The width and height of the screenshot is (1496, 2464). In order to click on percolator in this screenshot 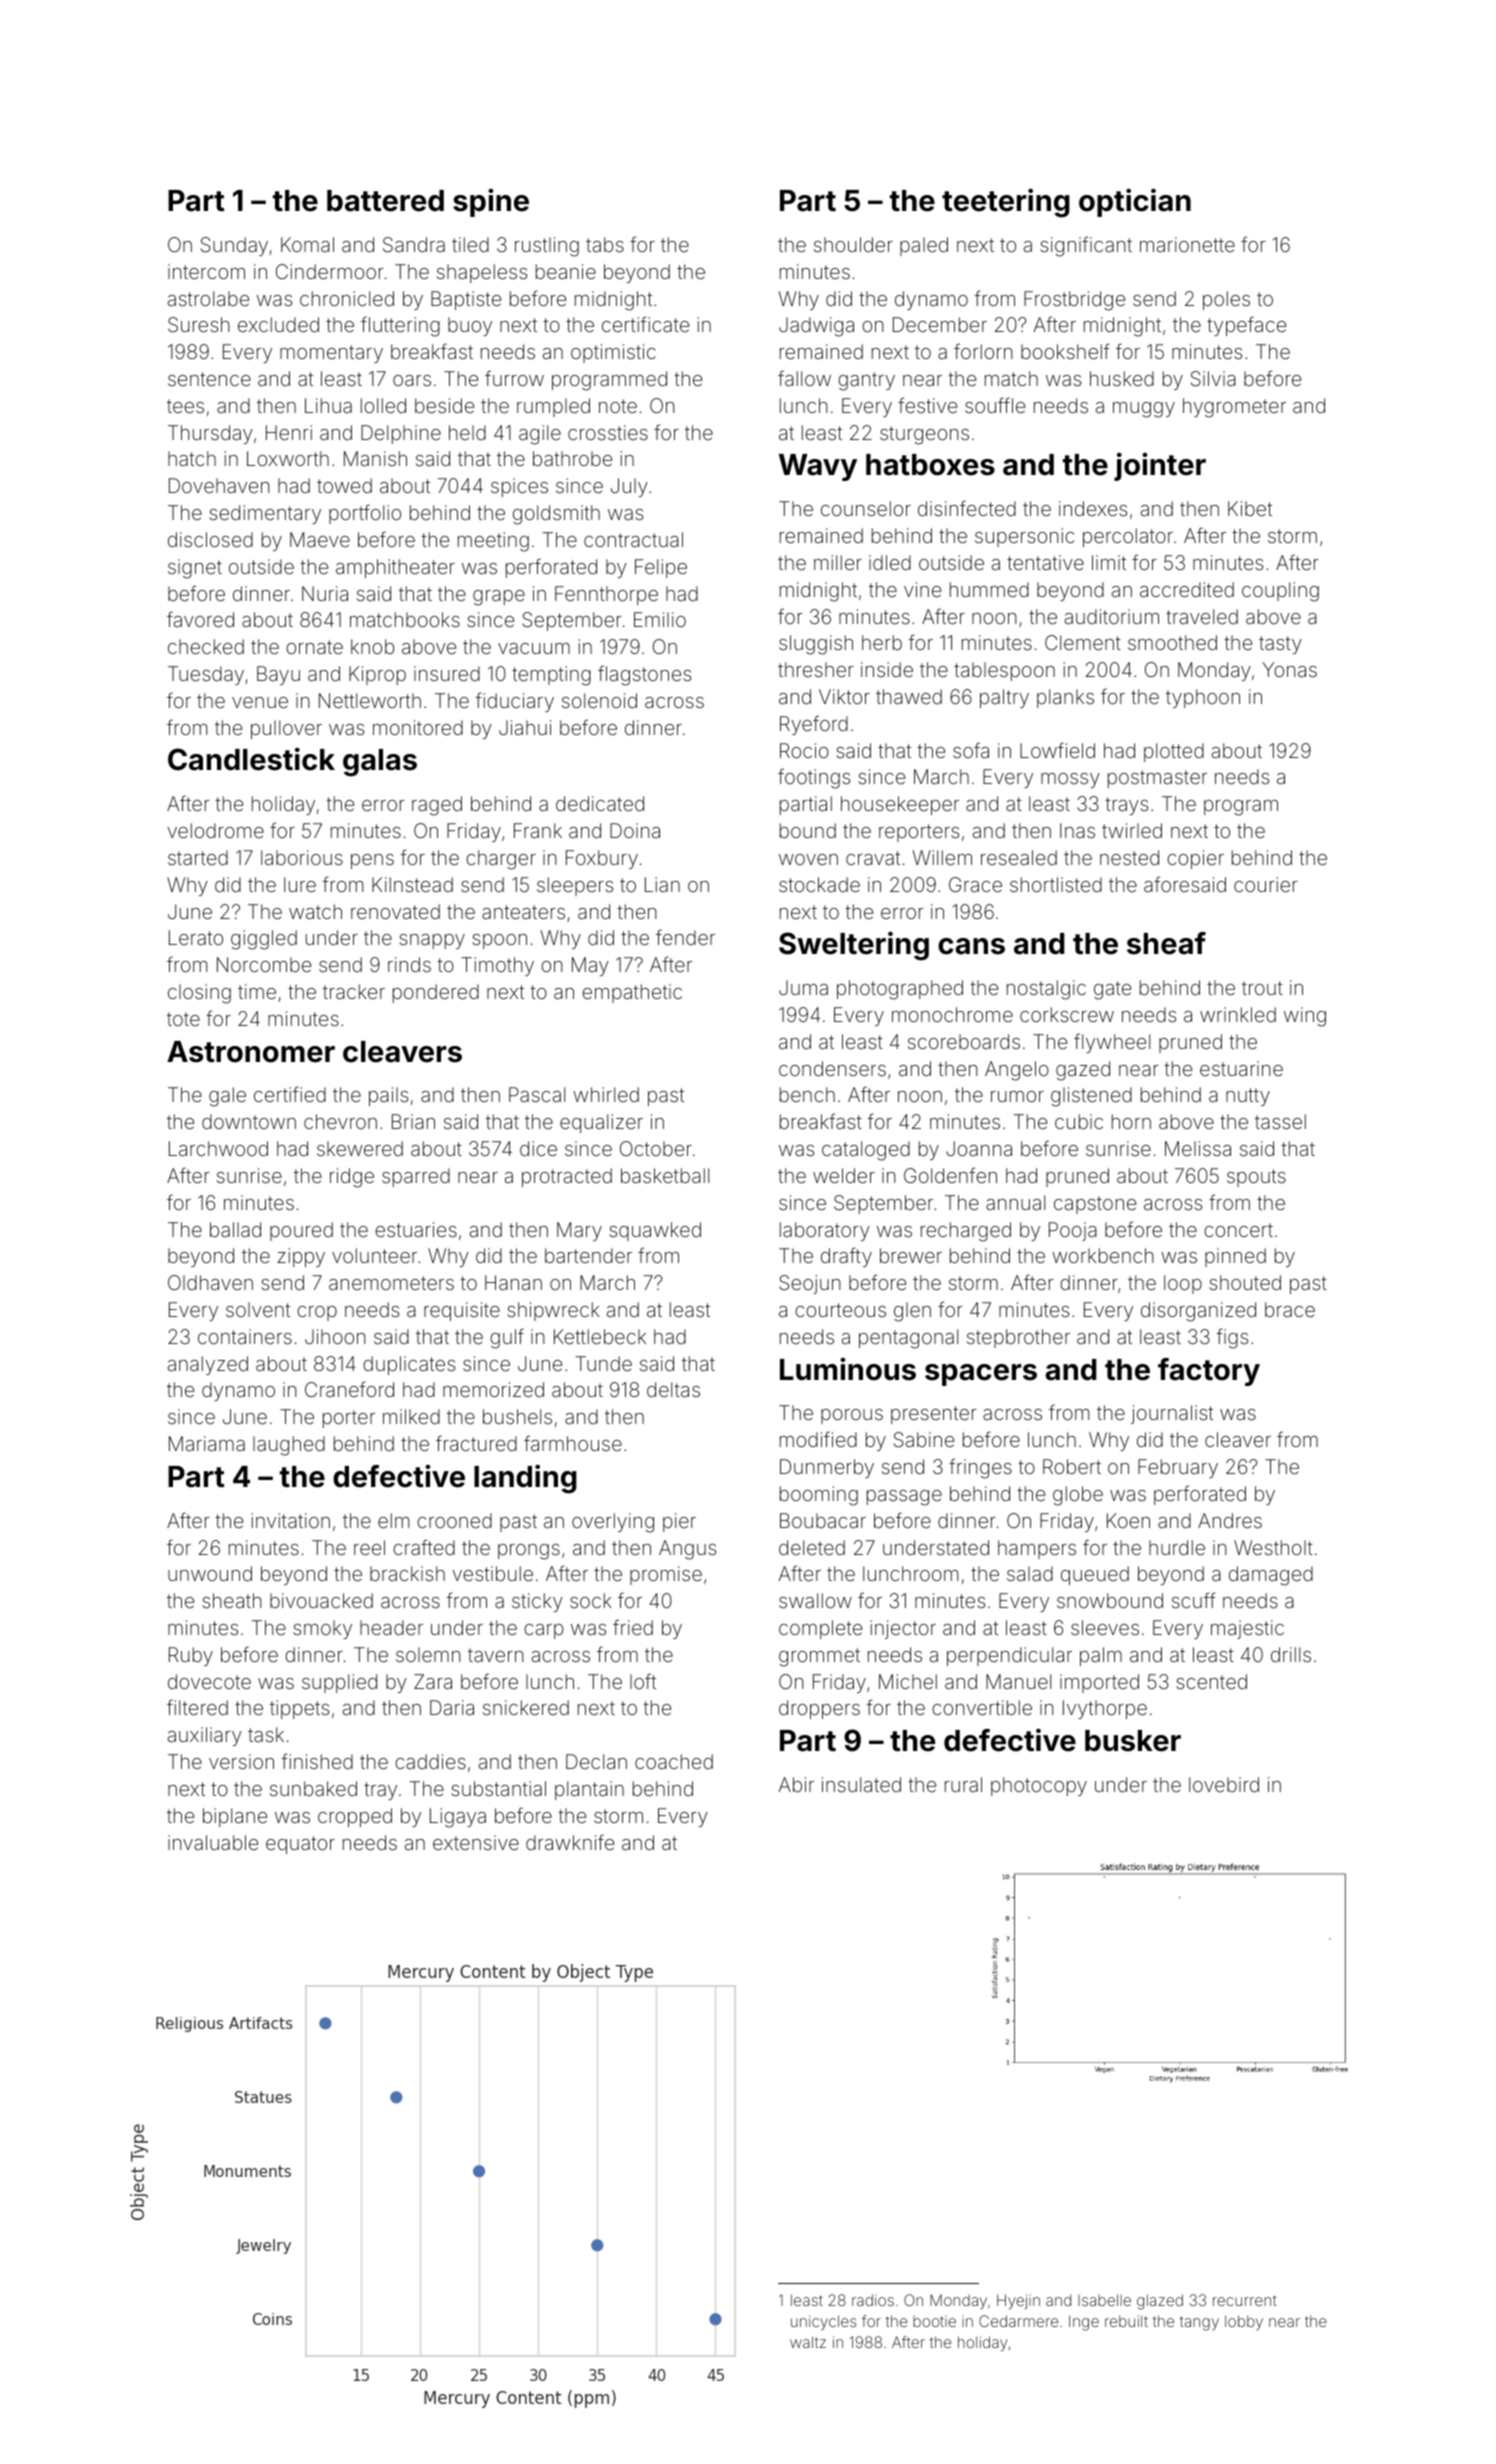, I will do `click(1128, 537)`.
